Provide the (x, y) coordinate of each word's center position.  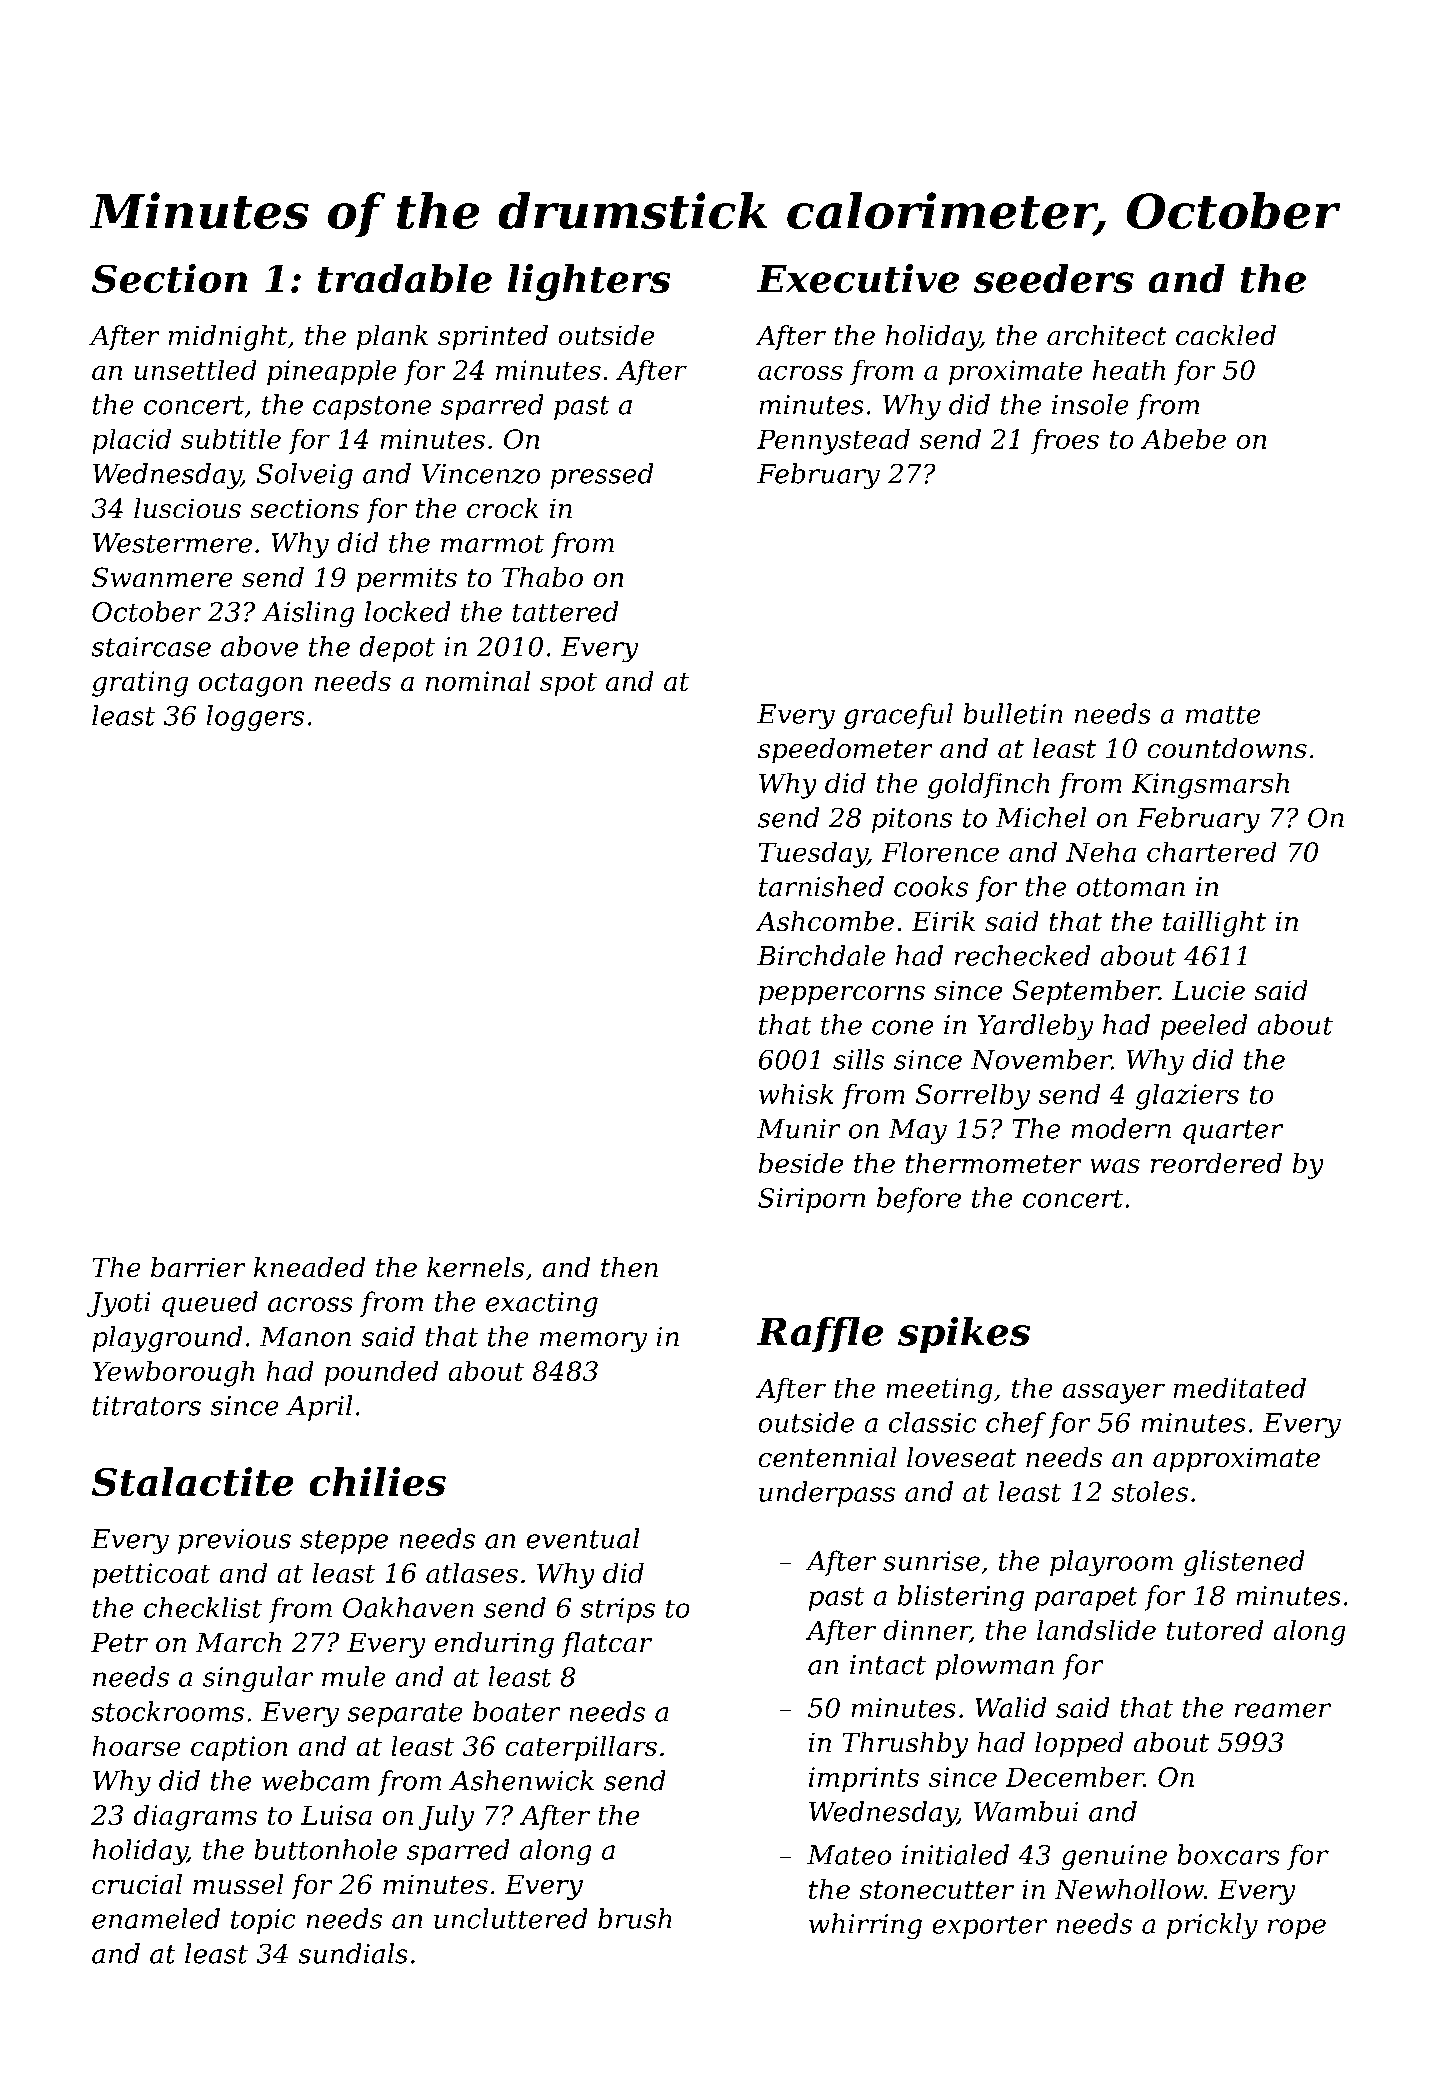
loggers (255, 718)
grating (140, 684)
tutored (1215, 1629)
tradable (405, 278)
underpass (827, 1494)
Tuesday (813, 854)
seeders (1054, 278)
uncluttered (511, 1918)
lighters (589, 282)
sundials (353, 1953)
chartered (1212, 851)
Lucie (1208, 990)
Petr (119, 1643)
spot (568, 684)
